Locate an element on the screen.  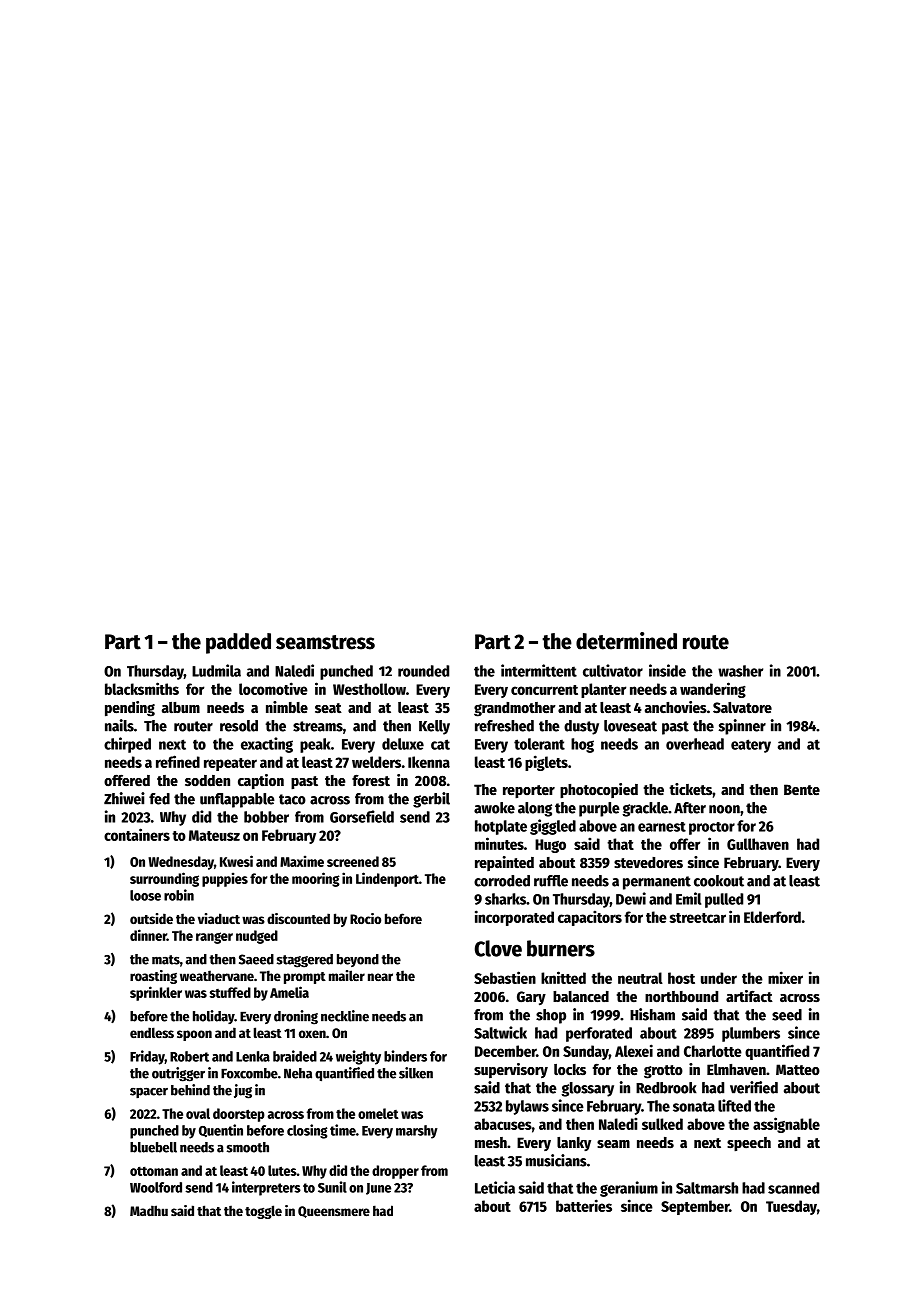
Leticia is located at coordinates (495, 1187).
